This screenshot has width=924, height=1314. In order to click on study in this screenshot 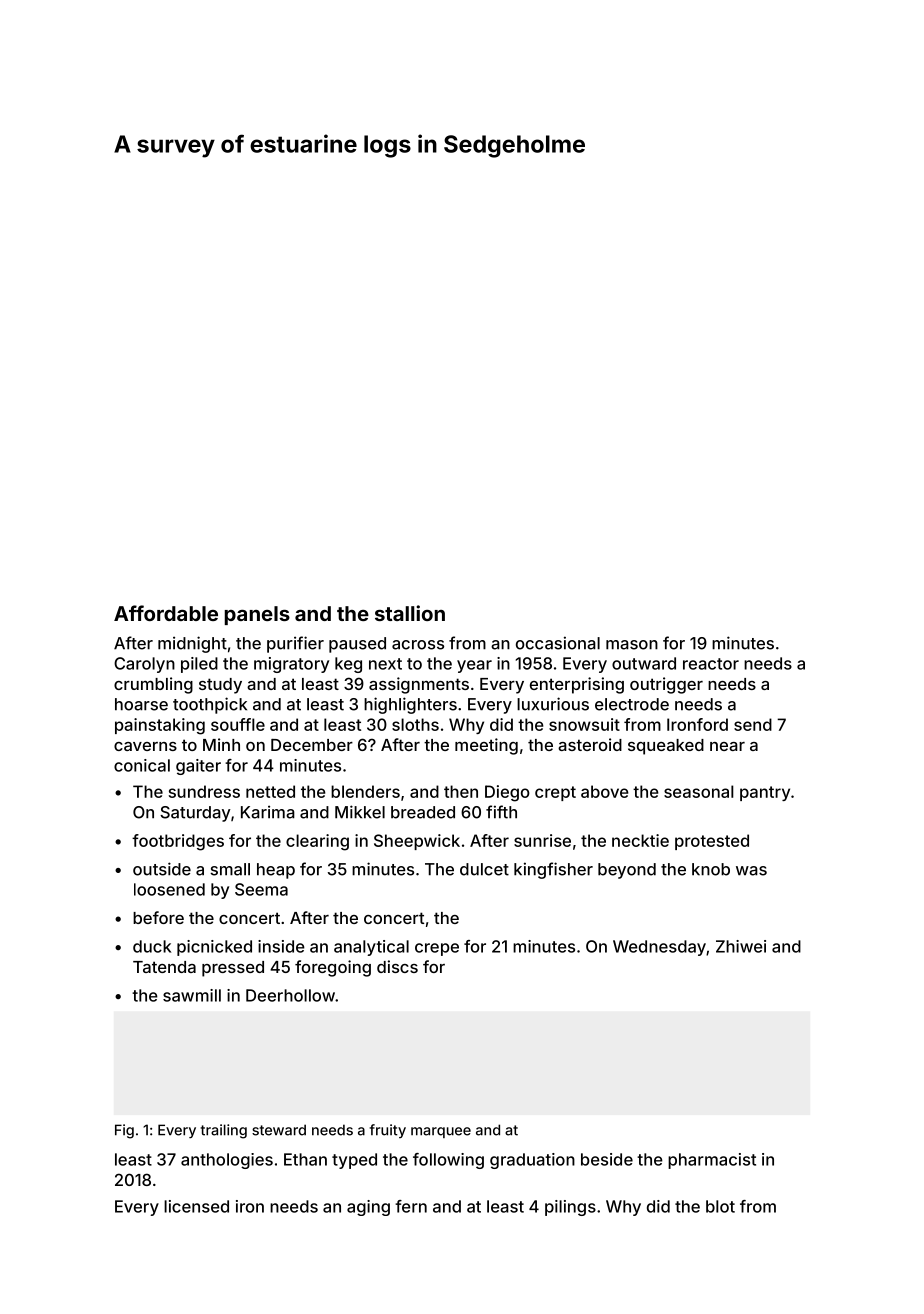, I will do `click(220, 686)`.
